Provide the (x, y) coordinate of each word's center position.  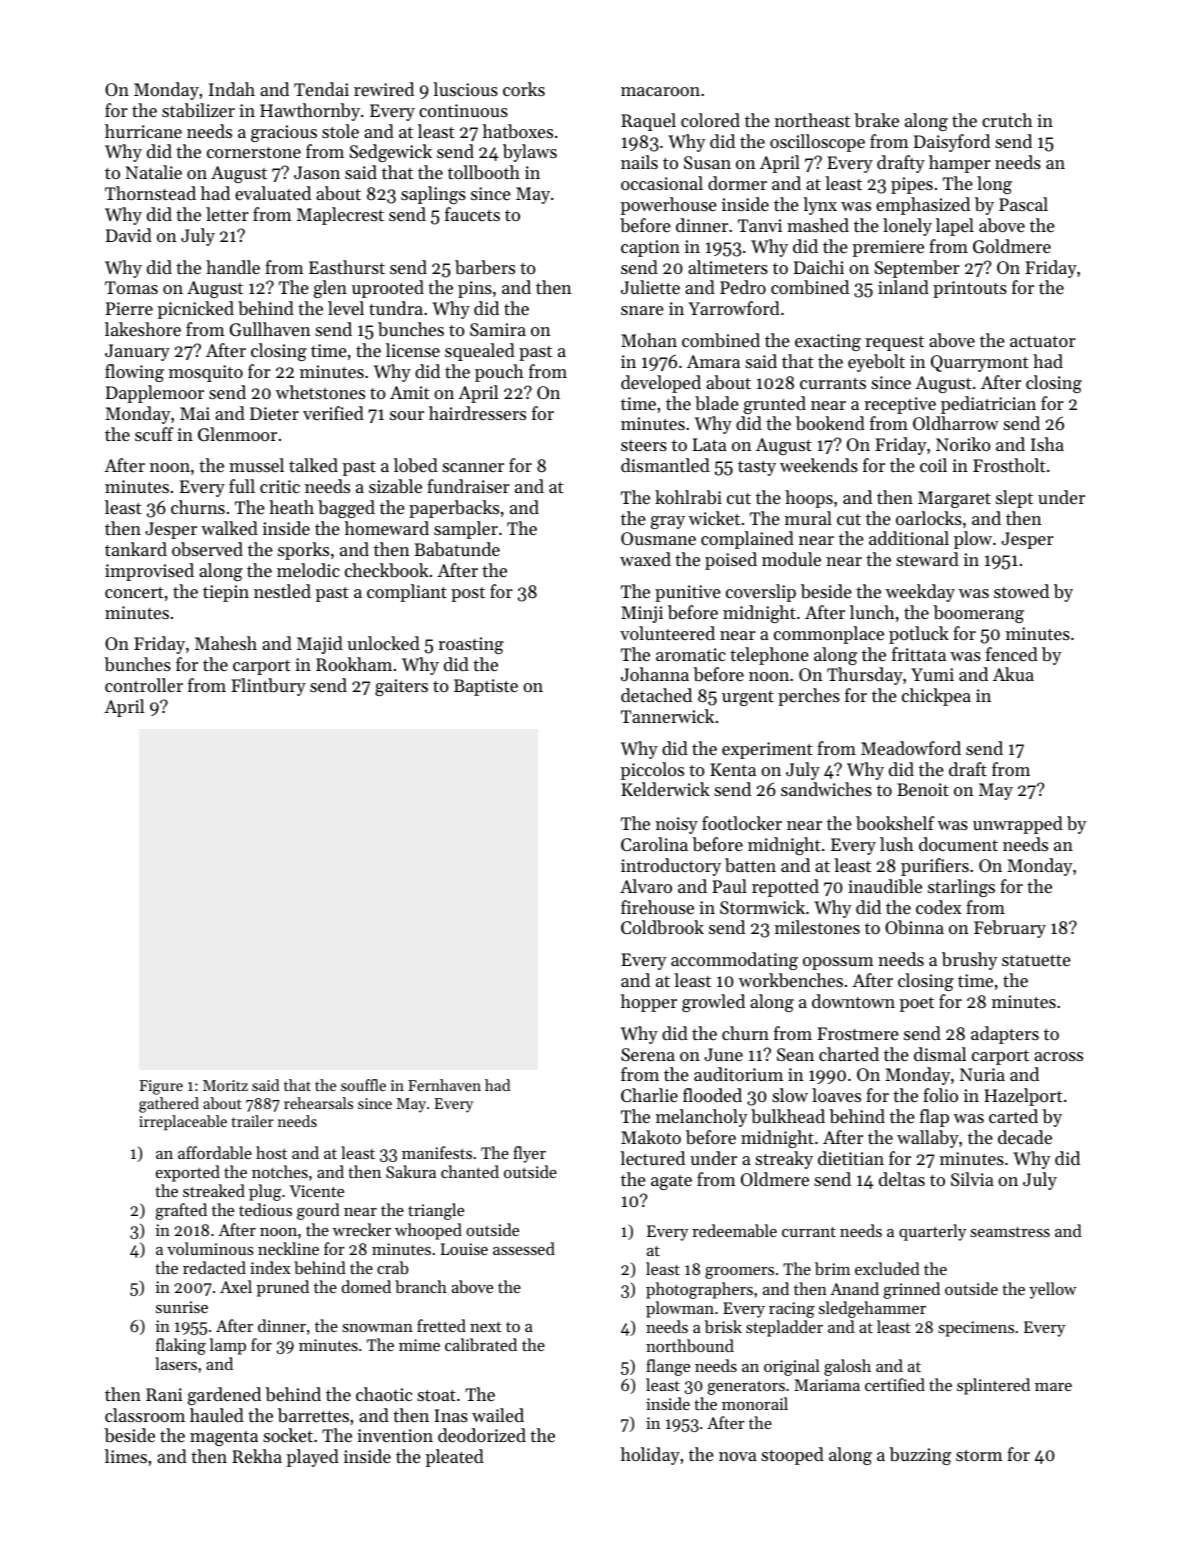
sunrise (182, 1307)
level (346, 308)
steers (644, 445)
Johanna (655, 674)
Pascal (1023, 204)
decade (1025, 1137)
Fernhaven (444, 1085)
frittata (919, 654)
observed (207, 549)
